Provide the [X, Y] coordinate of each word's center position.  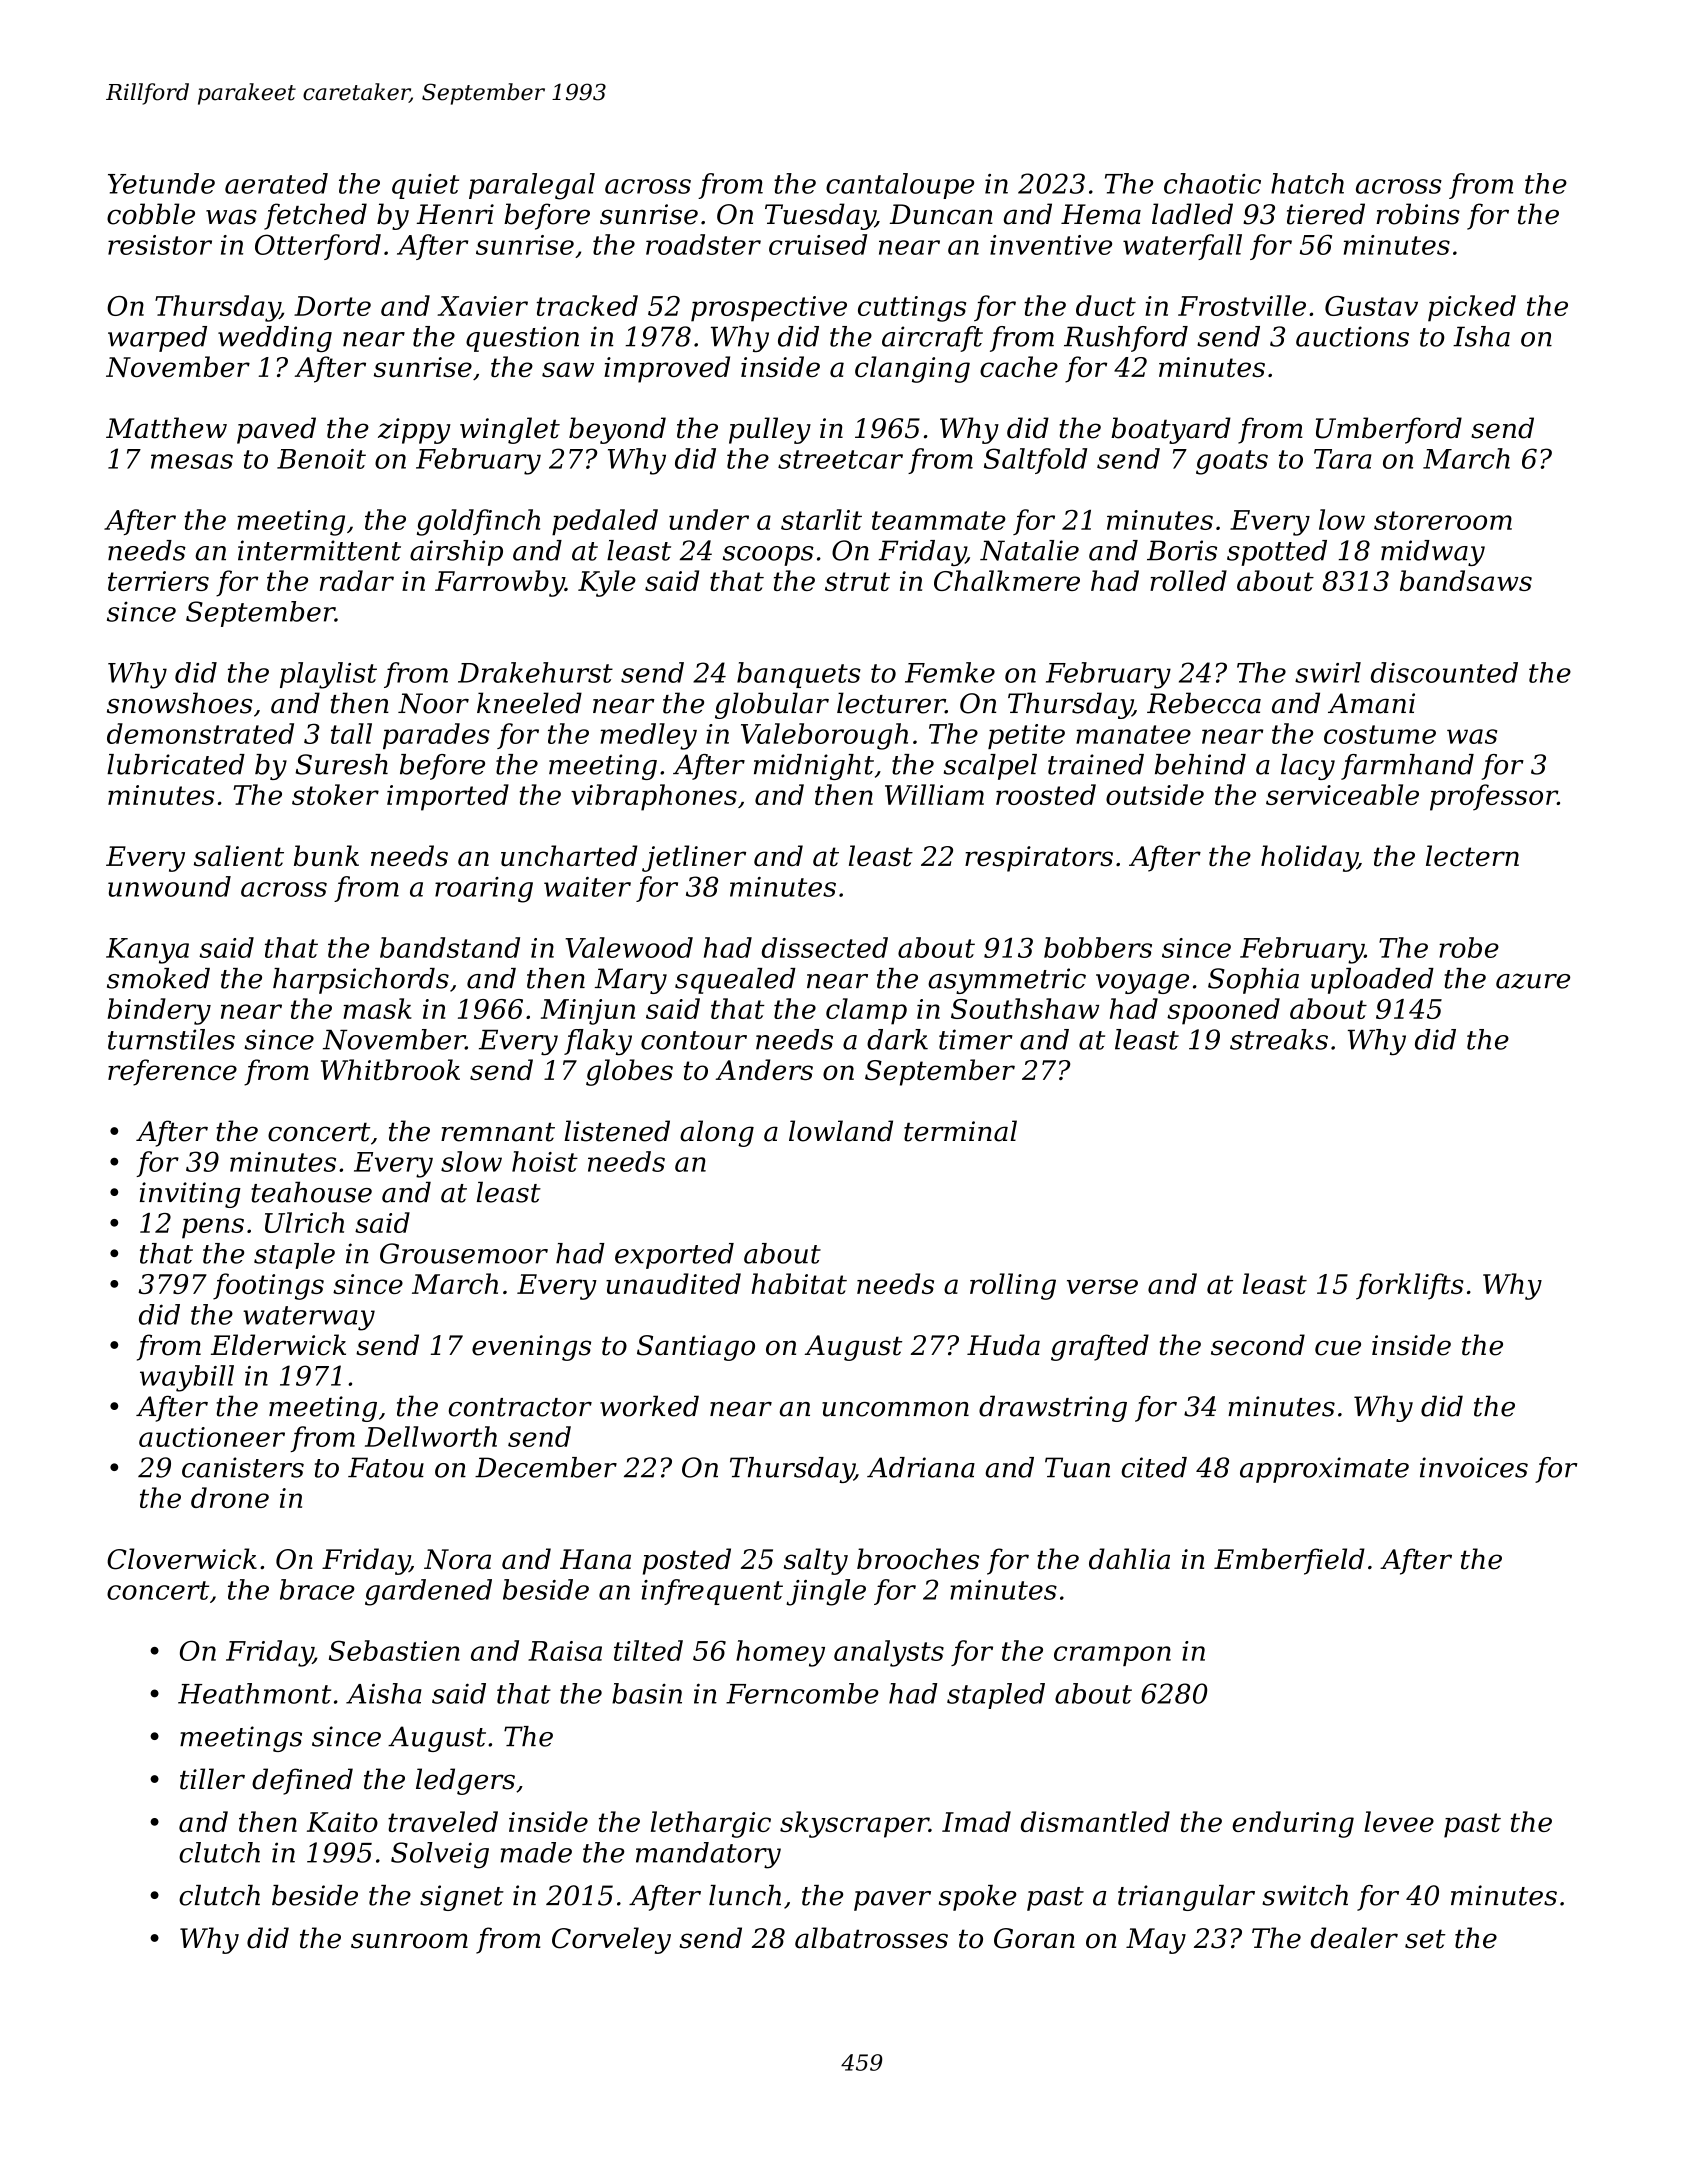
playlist [328, 675]
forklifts [1410, 1286]
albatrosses [871, 1938]
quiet [425, 186]
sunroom [409, 1941]
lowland [841, 1131]
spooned [1223, 1011]
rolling [1013, 1286]
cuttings [912, 309]
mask [377, 1008]
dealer [1354, 1938]
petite [1026, 736]
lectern [1472, 856]
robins [1418, 214]
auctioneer [212, 1437]
